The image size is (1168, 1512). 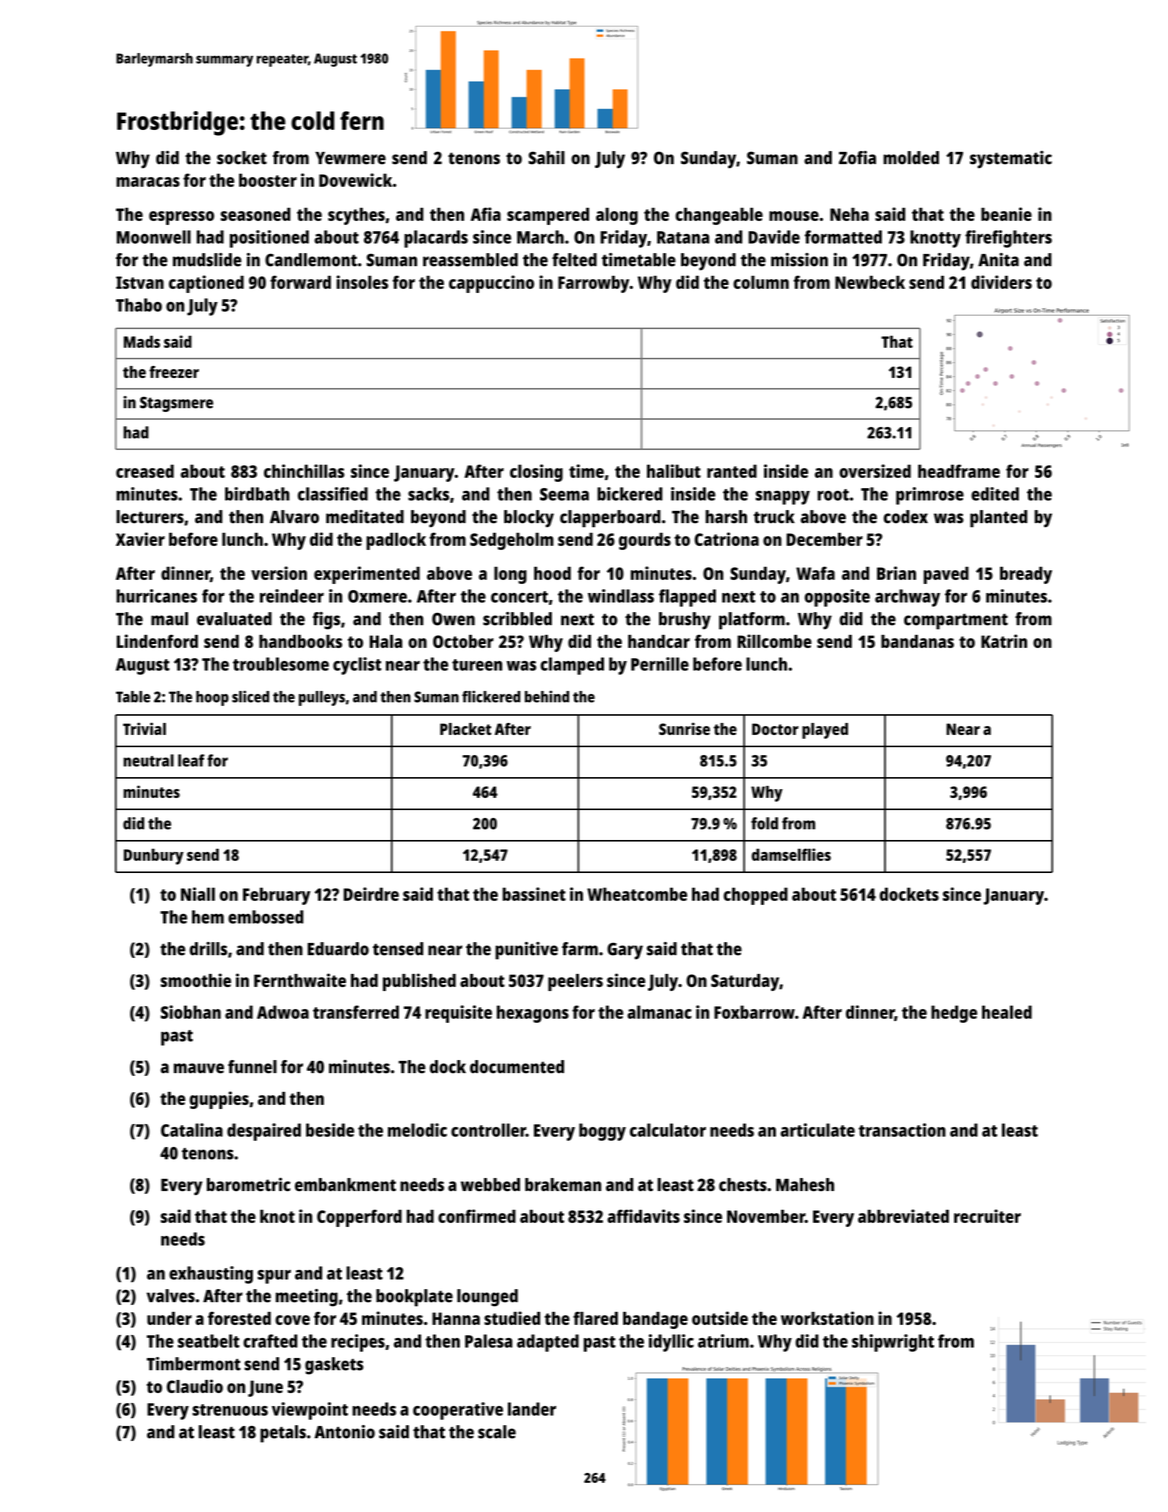 I want to click on pulleys, so click(x=322, y=698).
